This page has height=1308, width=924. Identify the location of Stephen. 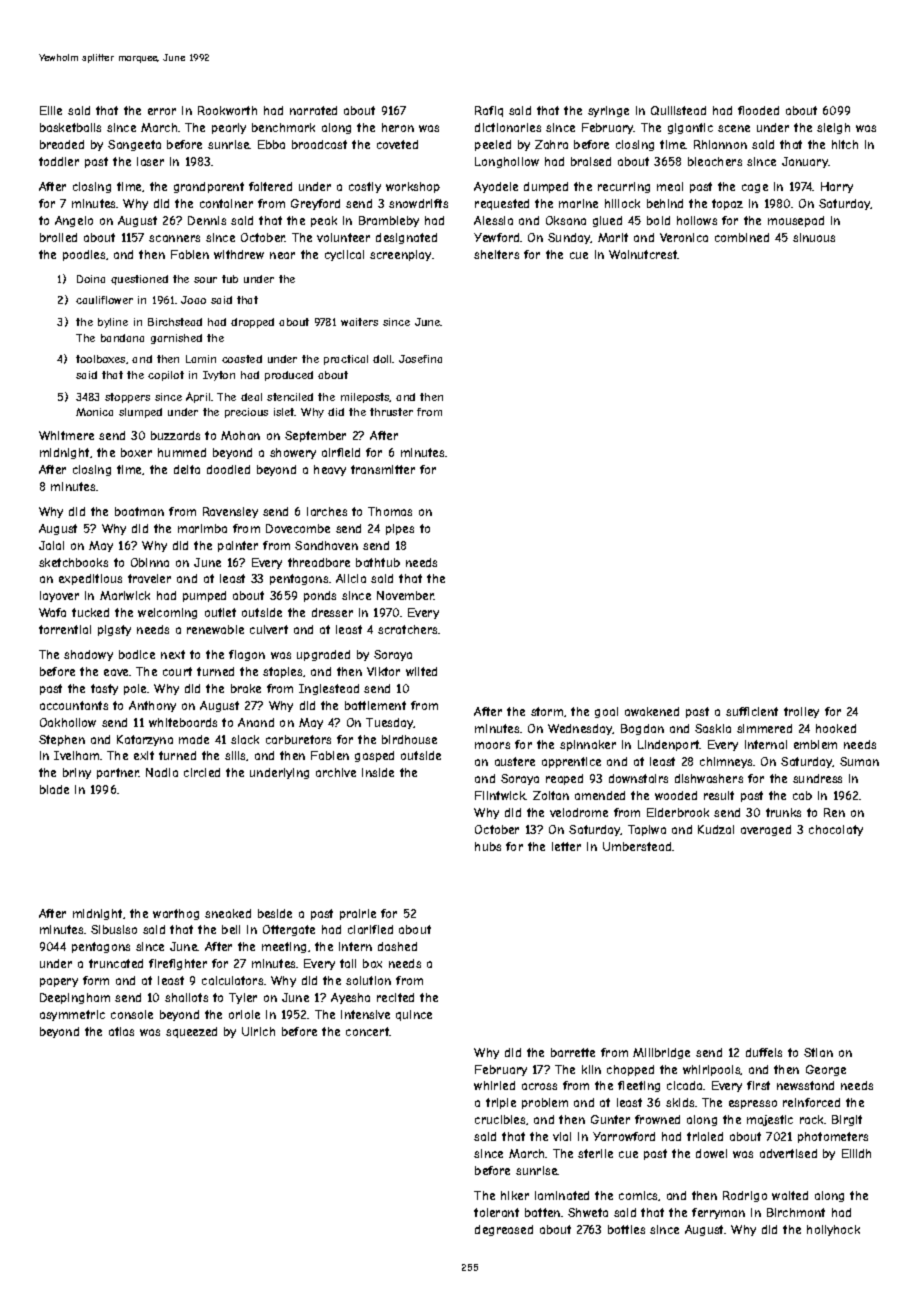
(62, 740).
